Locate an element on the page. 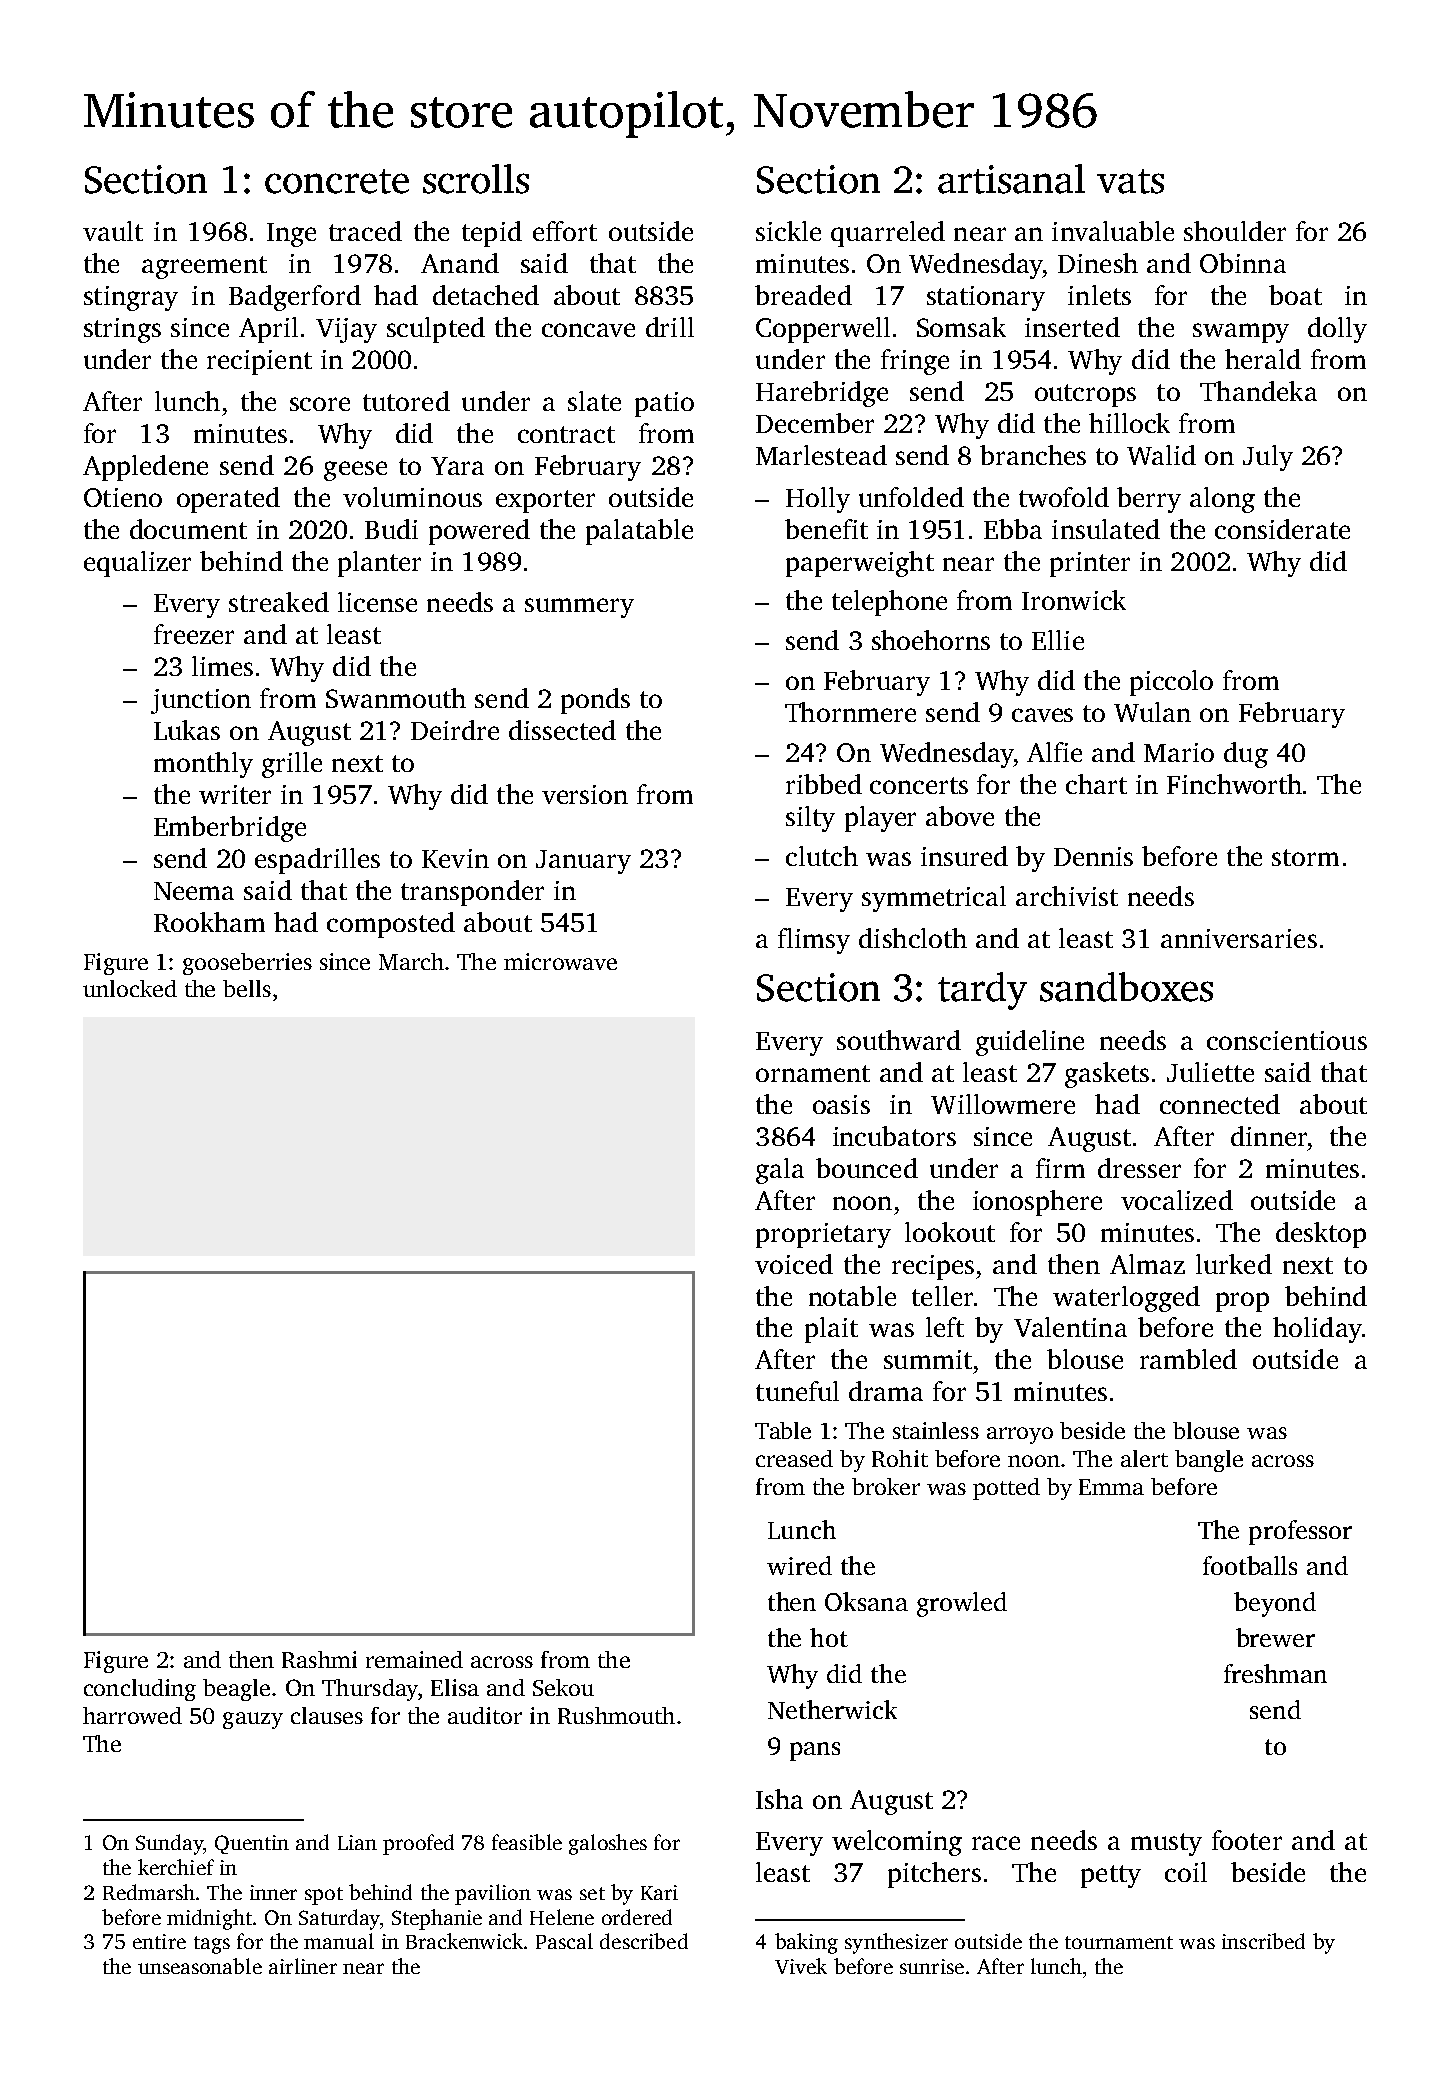 Image resolution: width=1450 pixels, height=2100 pixels. player is located at coordinates (880, 819).
